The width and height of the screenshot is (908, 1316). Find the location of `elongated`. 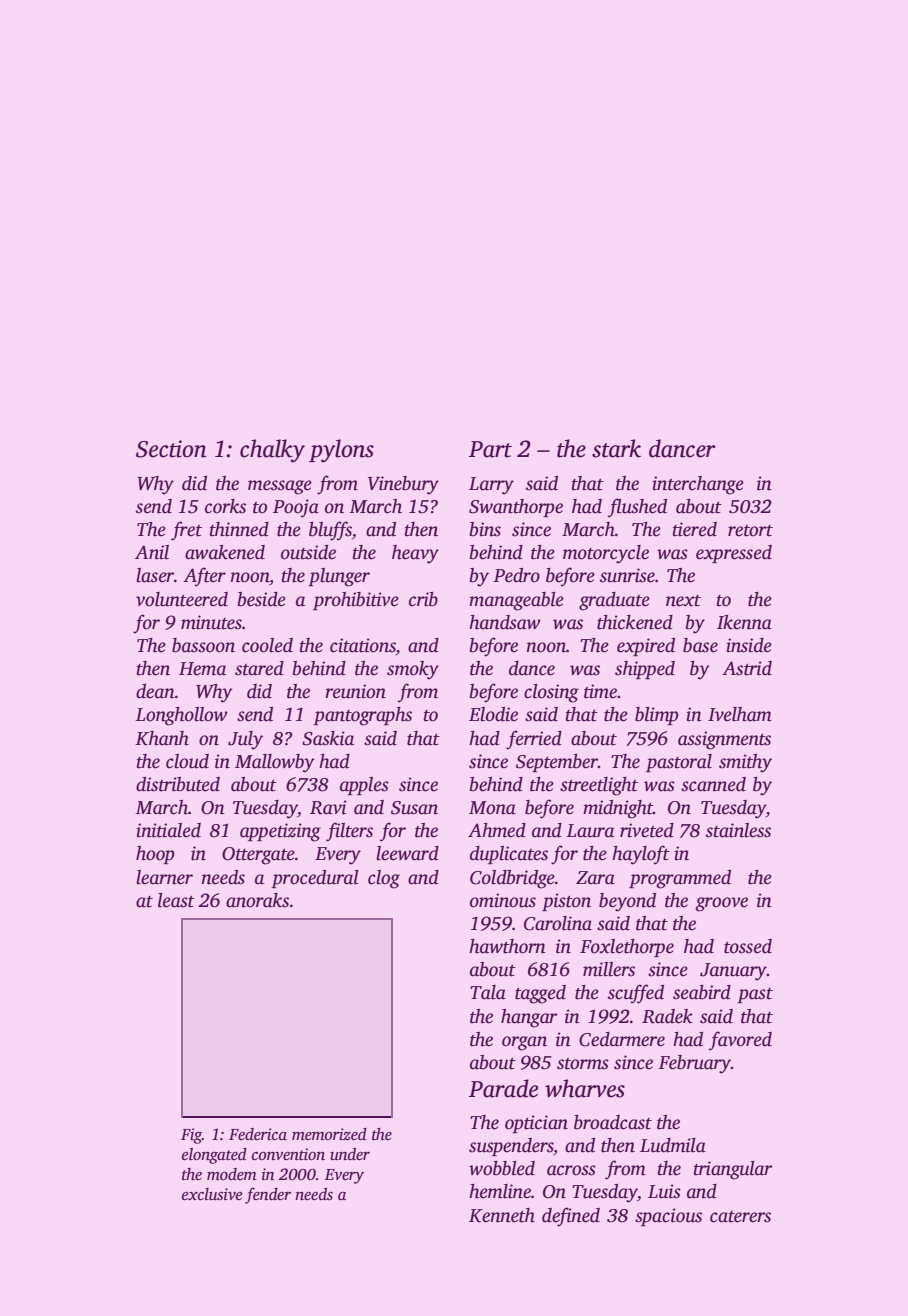

elongated is located at coordinates (214, 1156).
